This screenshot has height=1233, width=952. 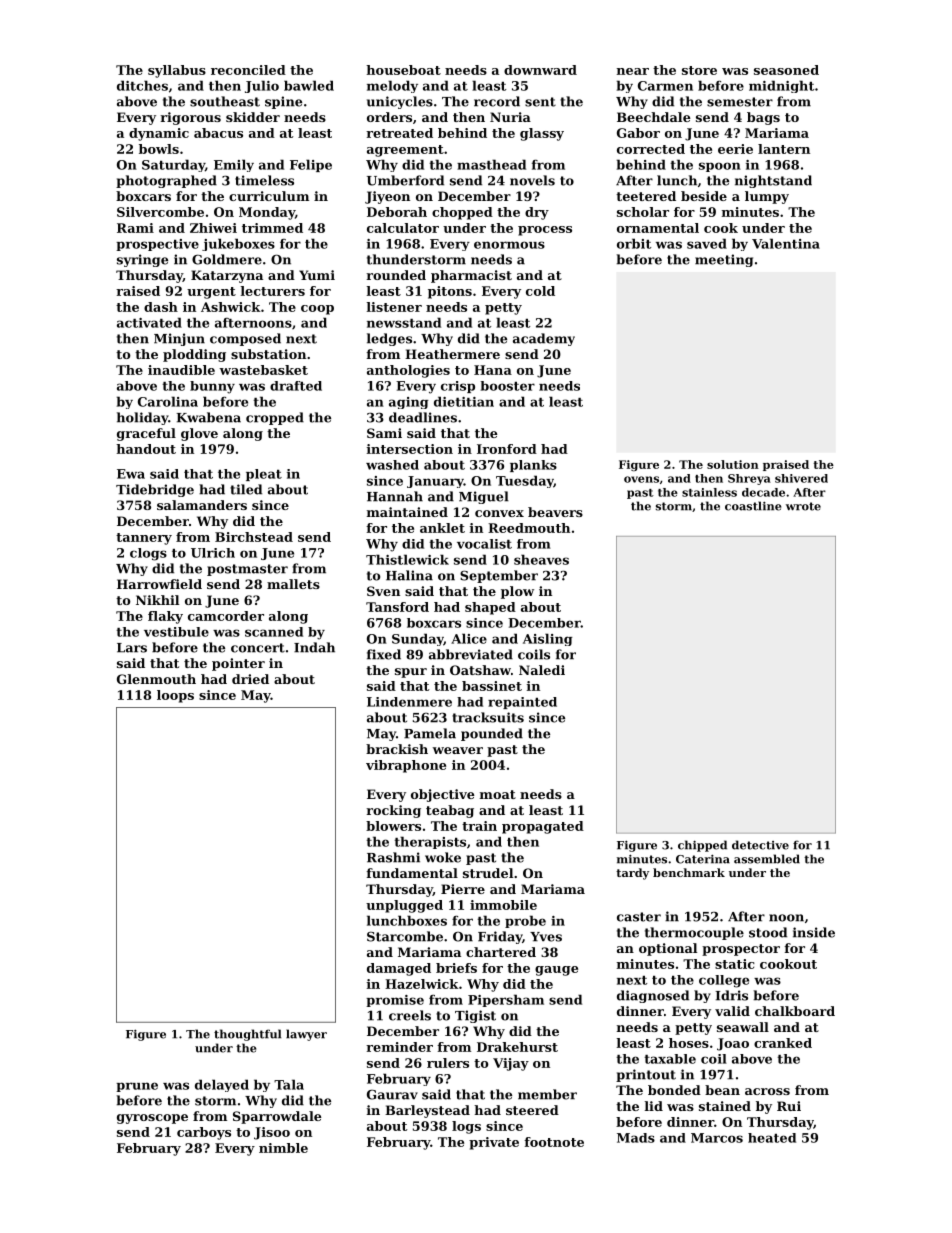 I want to click on Ulrich, so click(x=213, y=553).
